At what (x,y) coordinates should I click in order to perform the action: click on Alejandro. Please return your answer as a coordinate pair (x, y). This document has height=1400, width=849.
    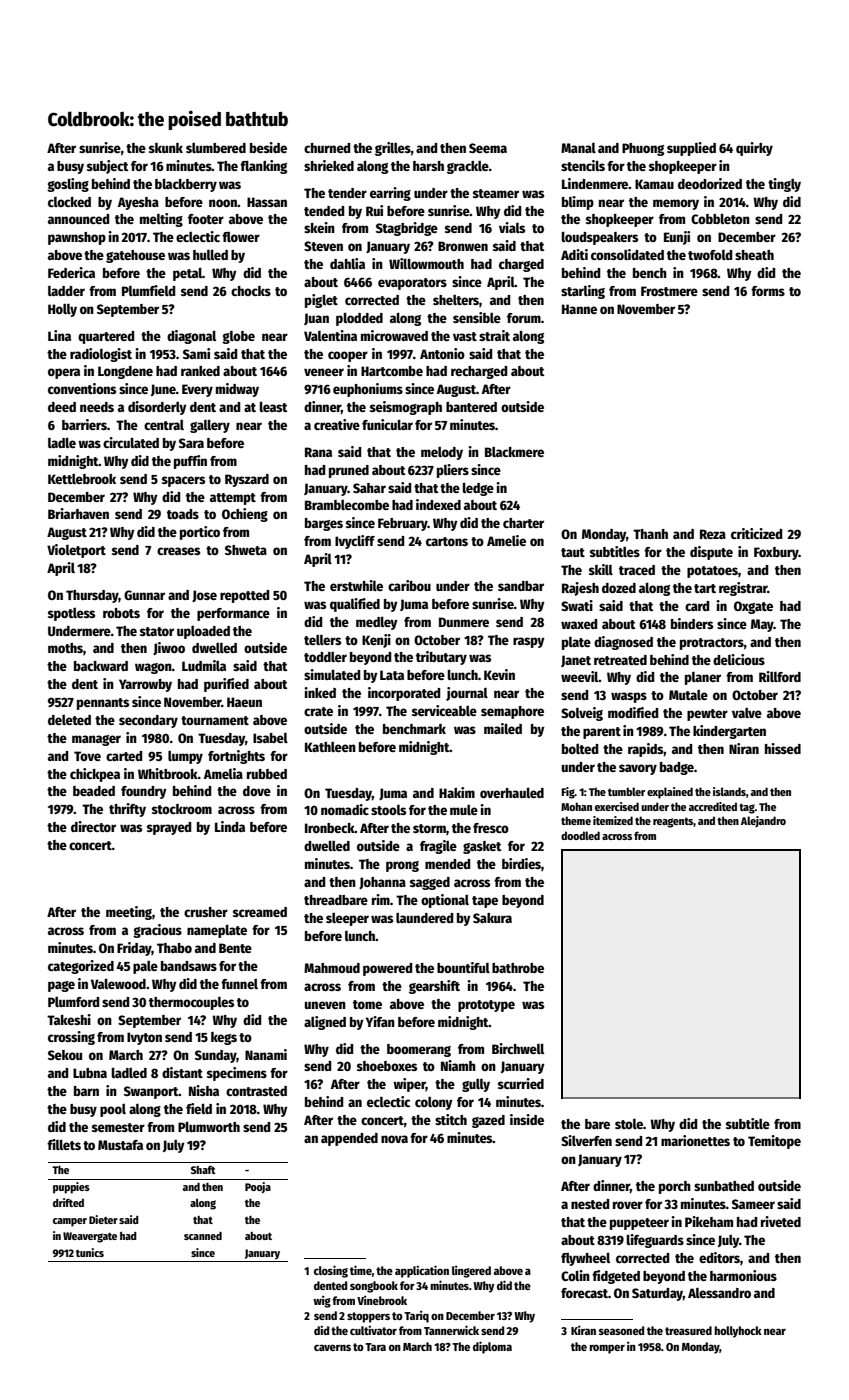
    Looking at the image, I should click on (763, 821).
